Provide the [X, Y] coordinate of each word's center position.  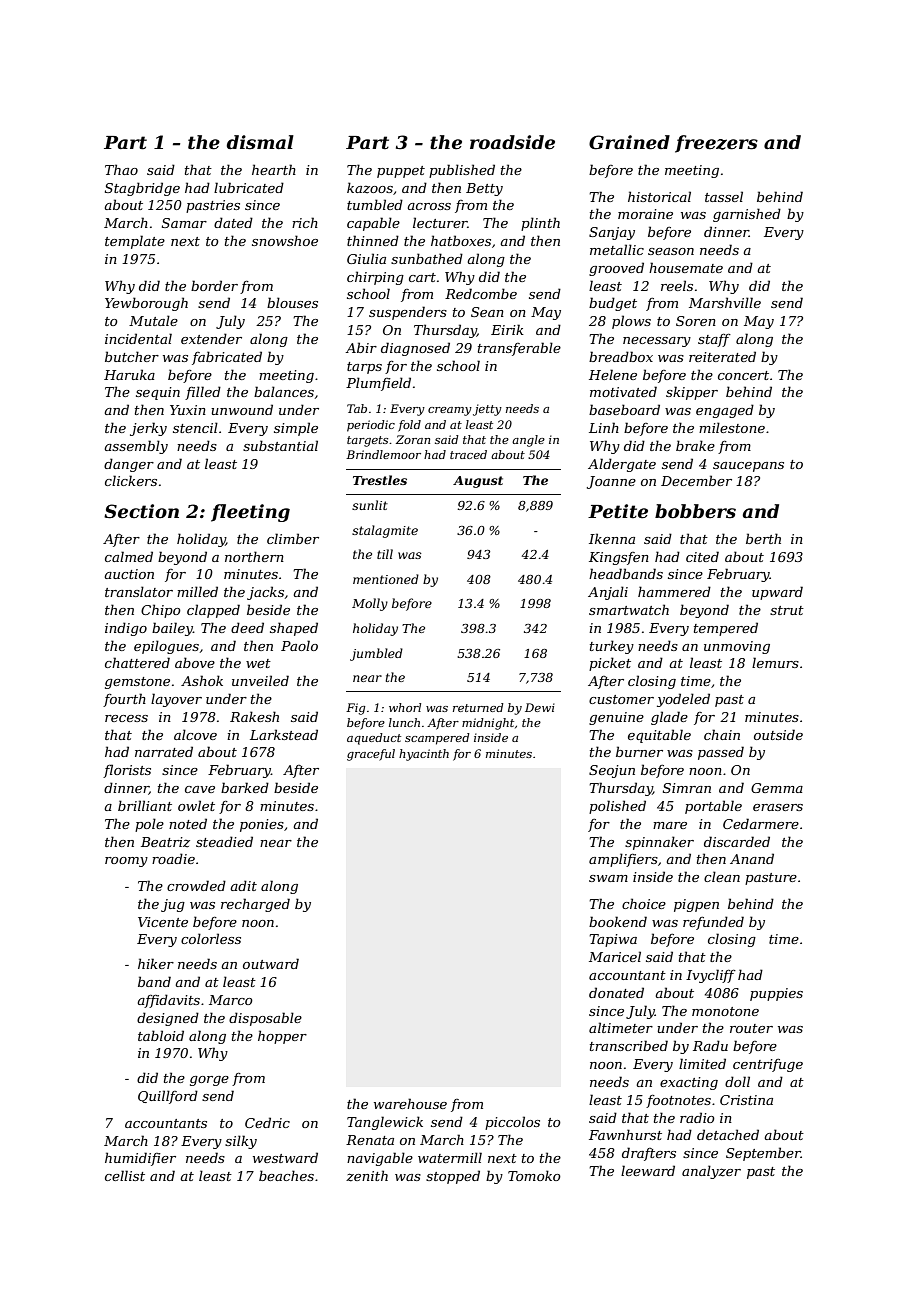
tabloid [161, 1035]
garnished [747, 215]
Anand [752, 858]
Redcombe [481, 293]
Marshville [725, 302]
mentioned [386, 579]
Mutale [153, 320]
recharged [255, 905]
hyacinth [424, 755]
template [135, 242]
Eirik [507, 329]
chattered [137, 662]
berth [763, 538]
